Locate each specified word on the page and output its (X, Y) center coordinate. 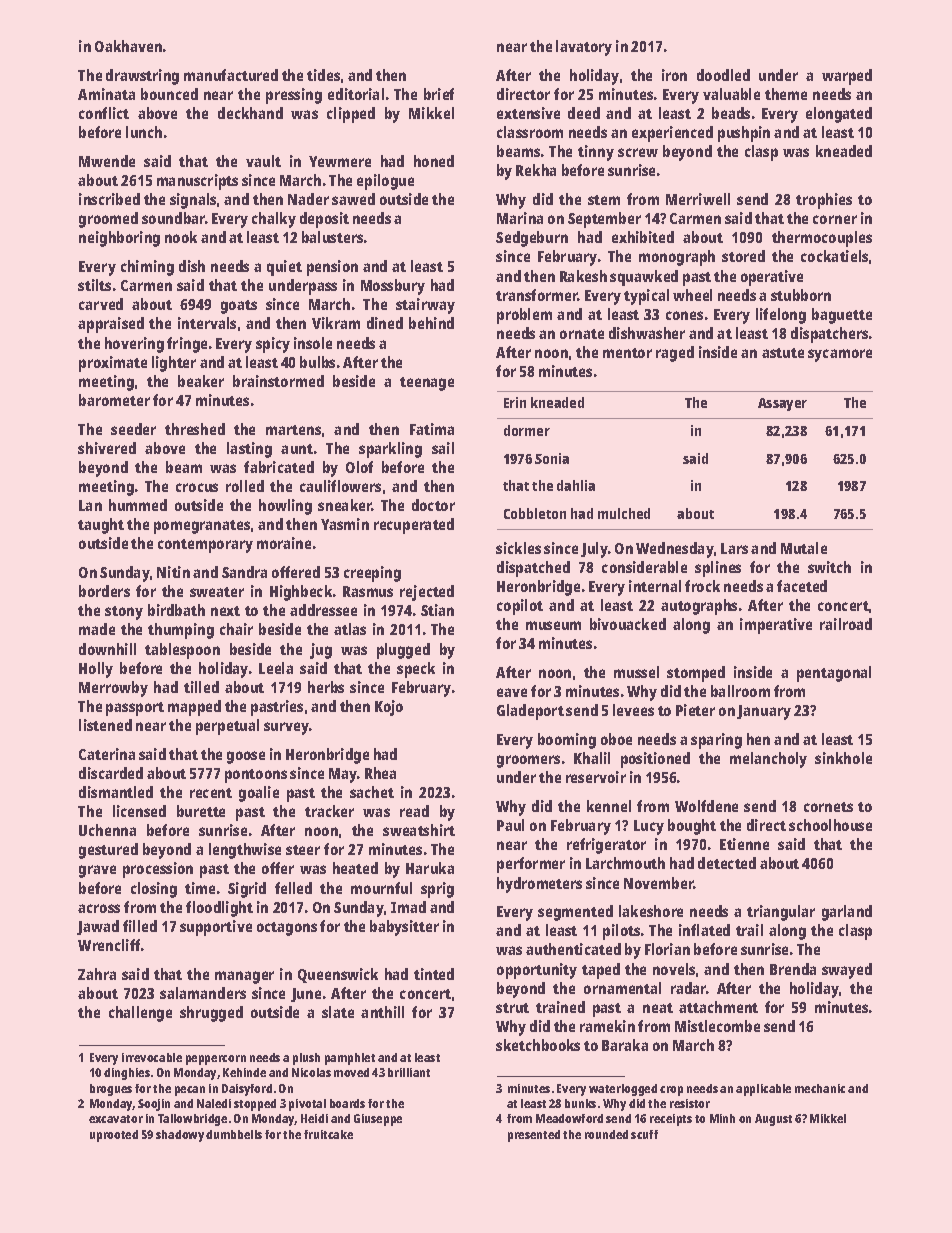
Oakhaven (128, 46)
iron (674, 75)
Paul (510, 825)
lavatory (584, 48)
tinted (434, 974)
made (97, 629)
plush (306, 1059)
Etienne (744, 844)
